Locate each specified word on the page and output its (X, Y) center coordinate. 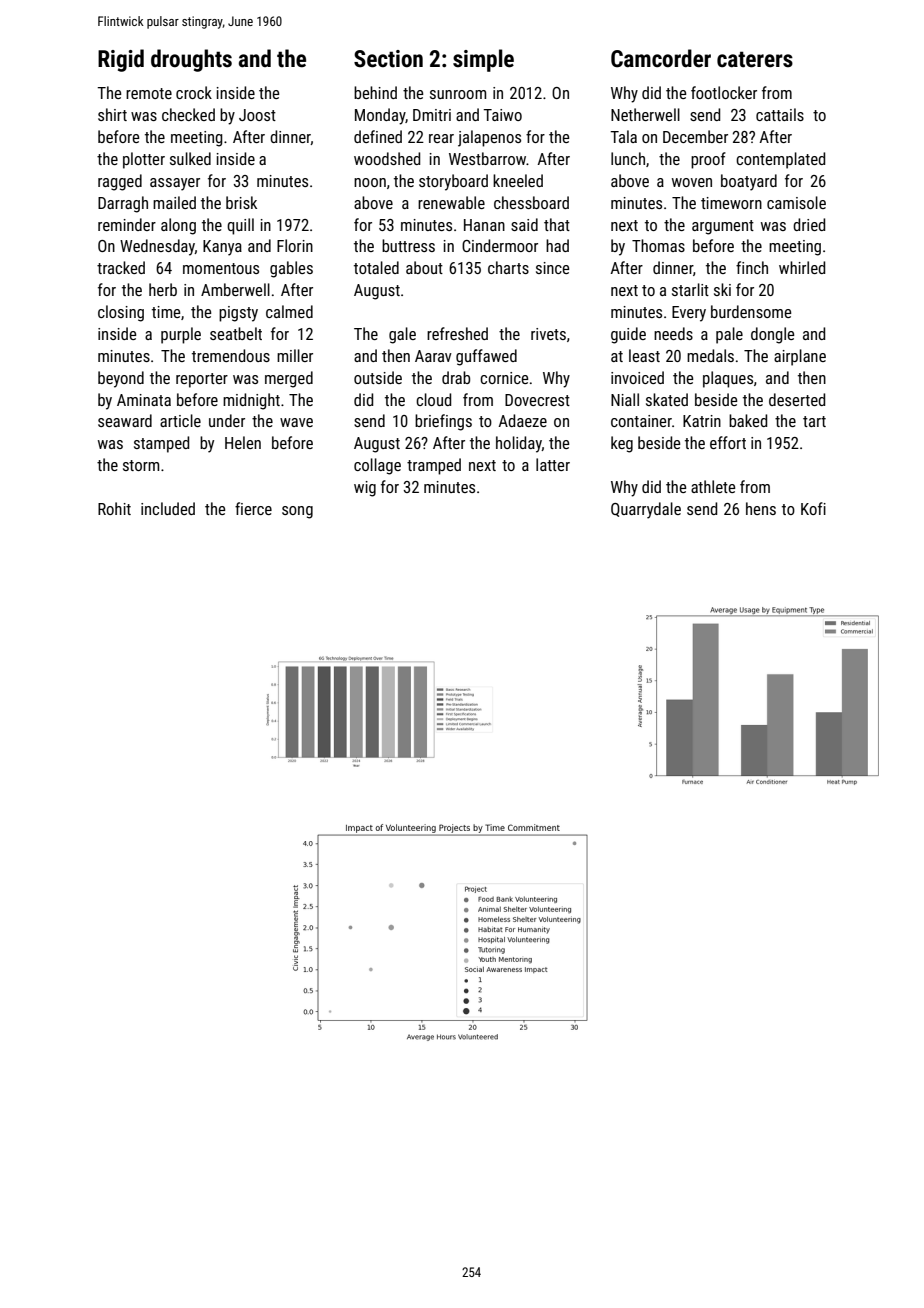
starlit (690, 289)
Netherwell (645, 114)
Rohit (114, 508)
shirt (112, 114)
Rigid (121, 60)
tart (814, 421)
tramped (434, 466)
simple (483, 60)
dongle (772, 335)
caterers (755, 59)
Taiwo (502, 115)
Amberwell (235, 289)
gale (402, 335)
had (557, 245)
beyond (121, 379)
